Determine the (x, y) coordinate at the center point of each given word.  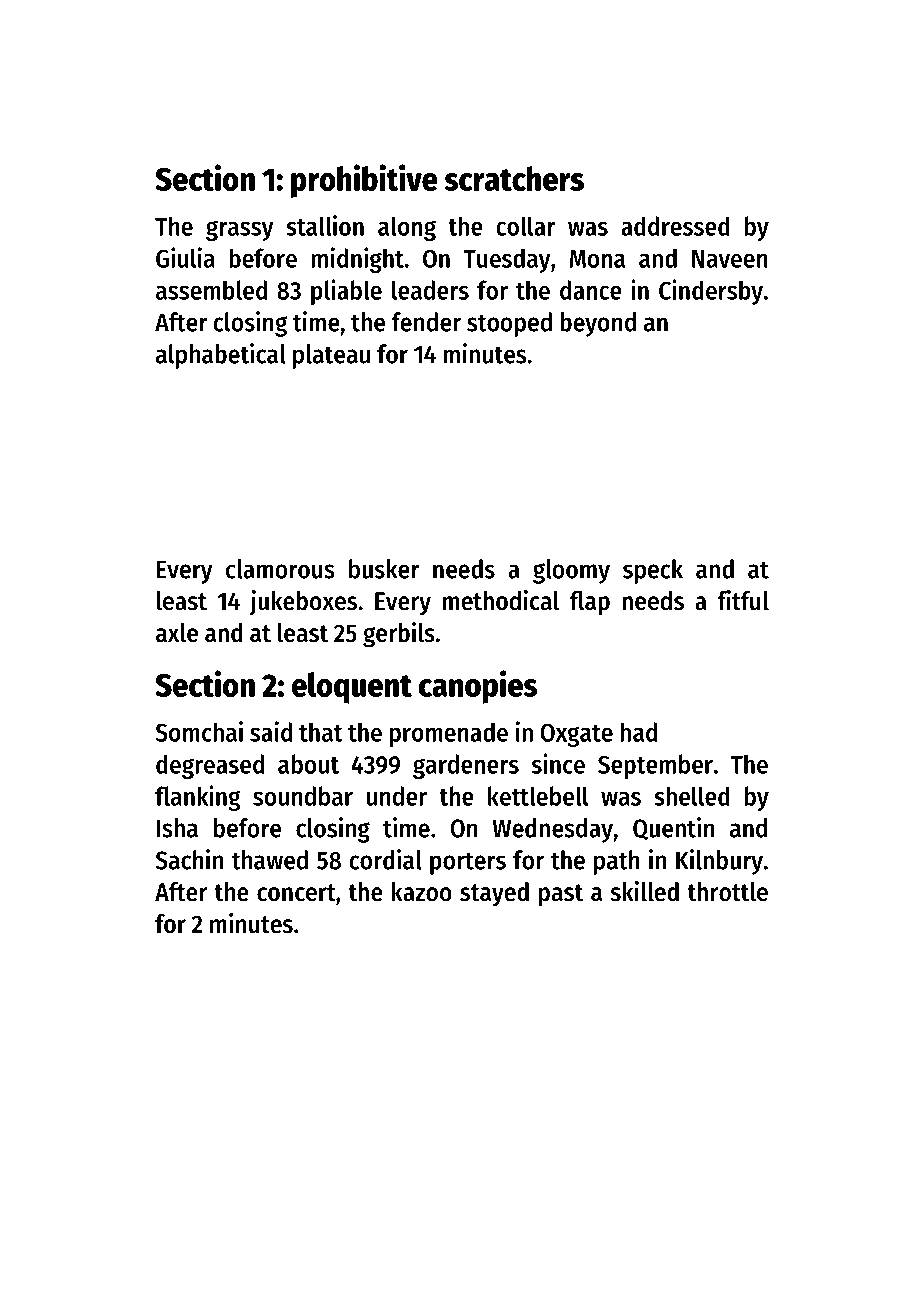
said (271, 731)
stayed (494, 894)
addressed (675, 226)
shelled (692, 796)
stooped (509, 324)
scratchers (514, 178)
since (558, 763)
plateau (331, 356)
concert (296, 893)
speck (653, 571)
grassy (240, 230)
